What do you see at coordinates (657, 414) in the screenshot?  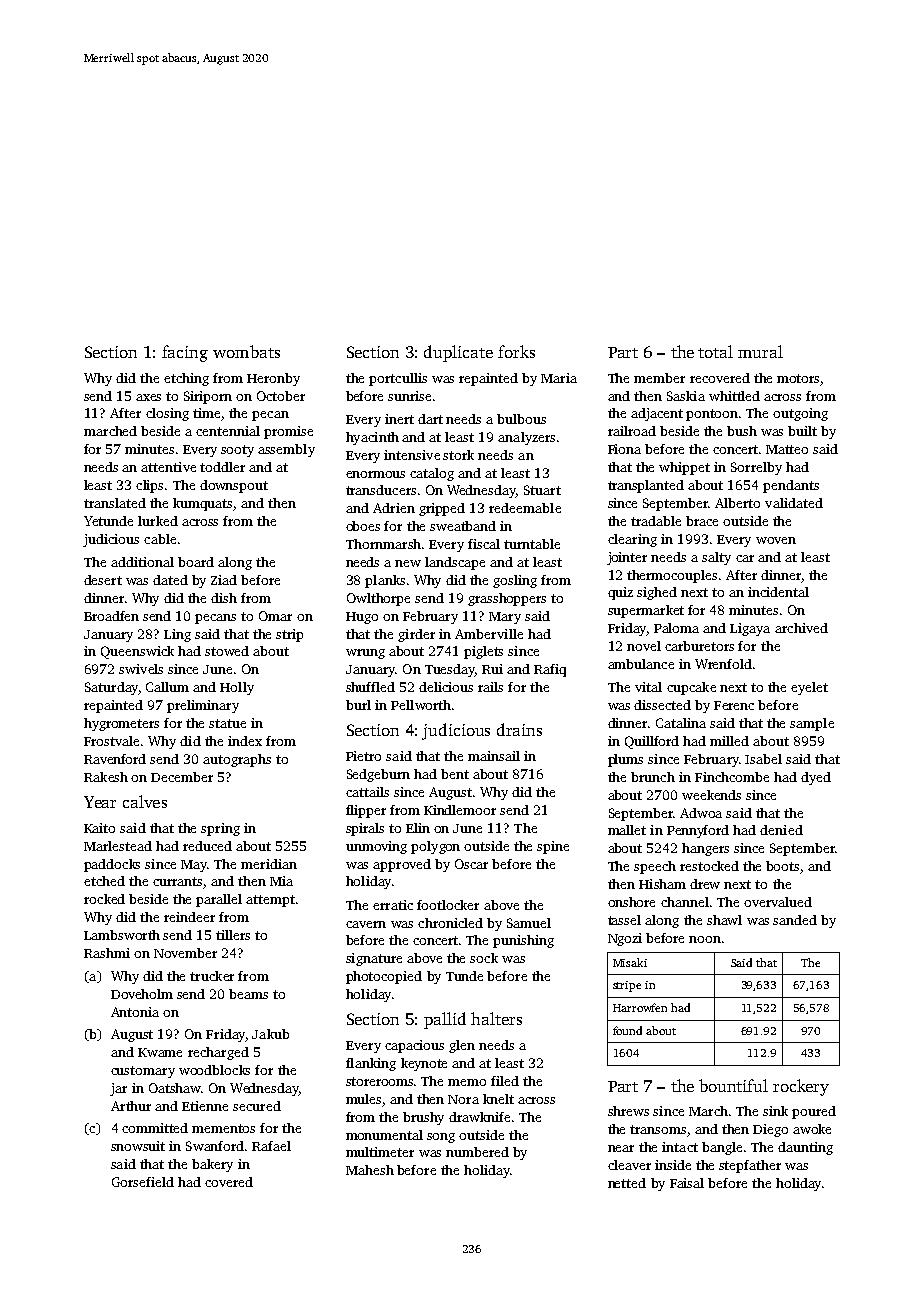 I see `adjacent` at bounding box center [657, 414].
